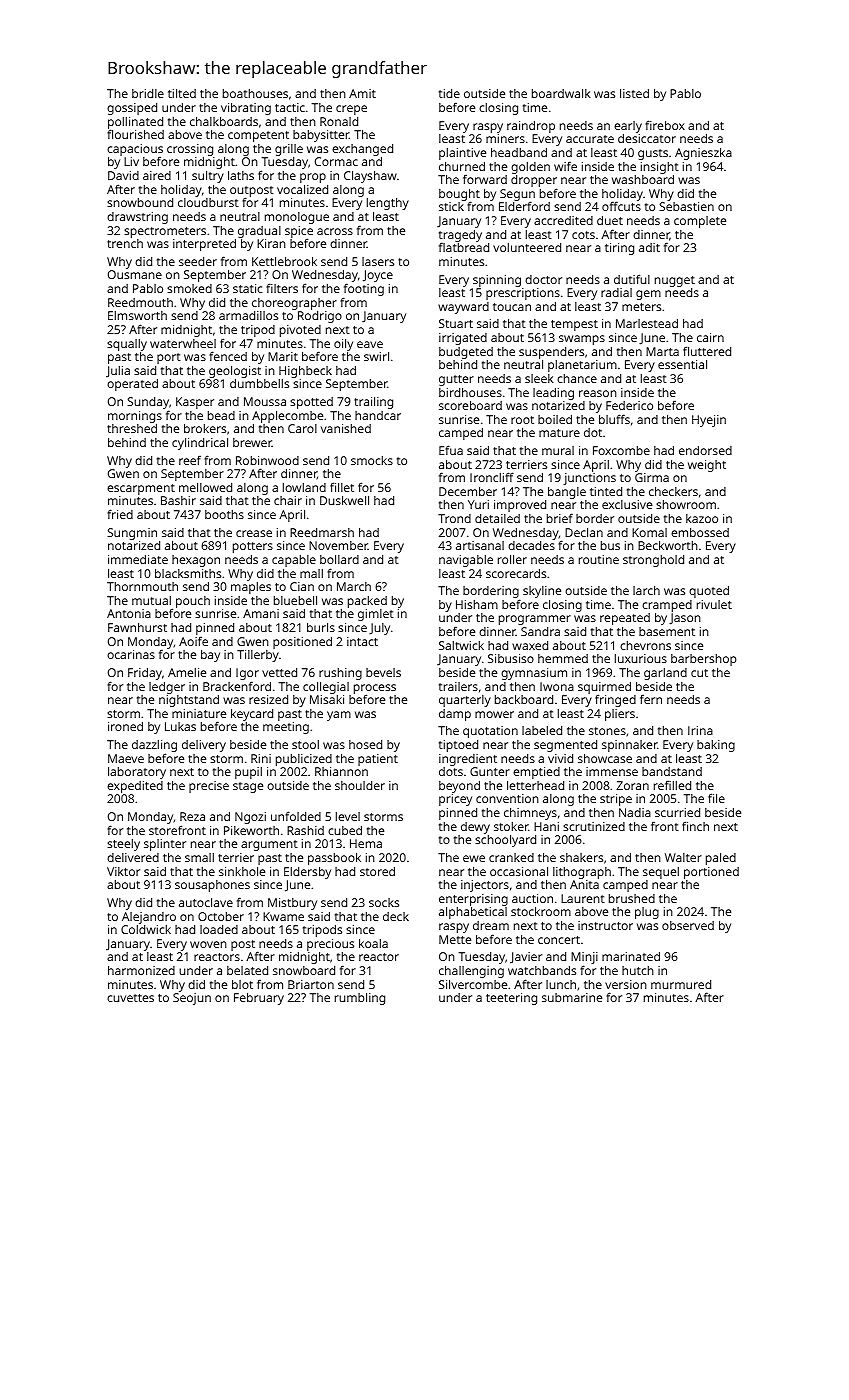 The width and height of the page is (849, 1400). Describe the element at coordinates (302, 643) in the page. I see `positioned` at that location.
